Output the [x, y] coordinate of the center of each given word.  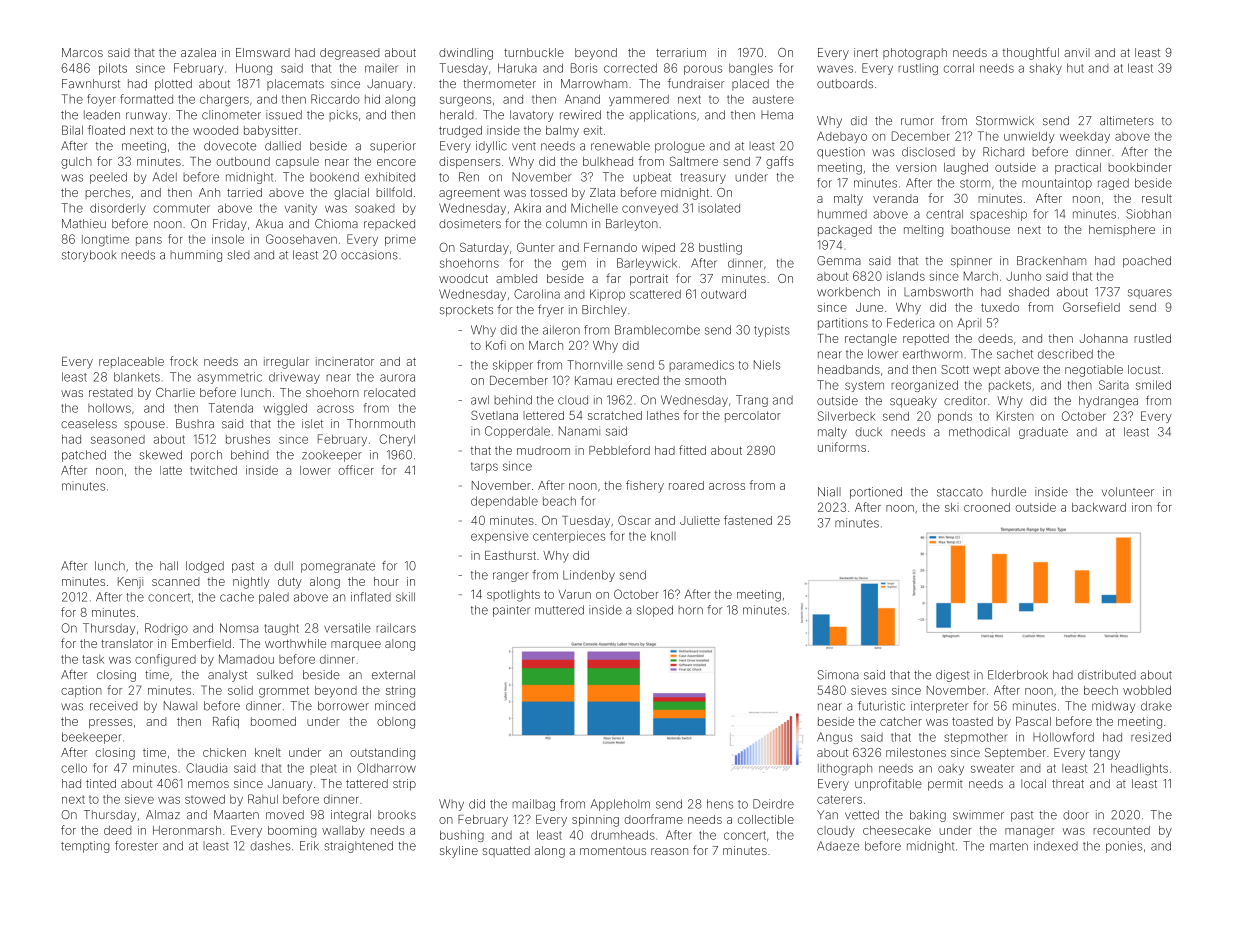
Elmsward [263, 52]
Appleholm [620, 805]
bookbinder [1140, 167]
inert [866, 52]
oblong [396, 723]
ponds [955, 417]
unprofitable [888, 784]
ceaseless [89, 424]
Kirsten [1015, 416]
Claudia [206, 768]
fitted [692, 450]
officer [356, 470]
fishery [645, 486]
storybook [89, 256]
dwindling [466, 54]
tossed [548, 192]
